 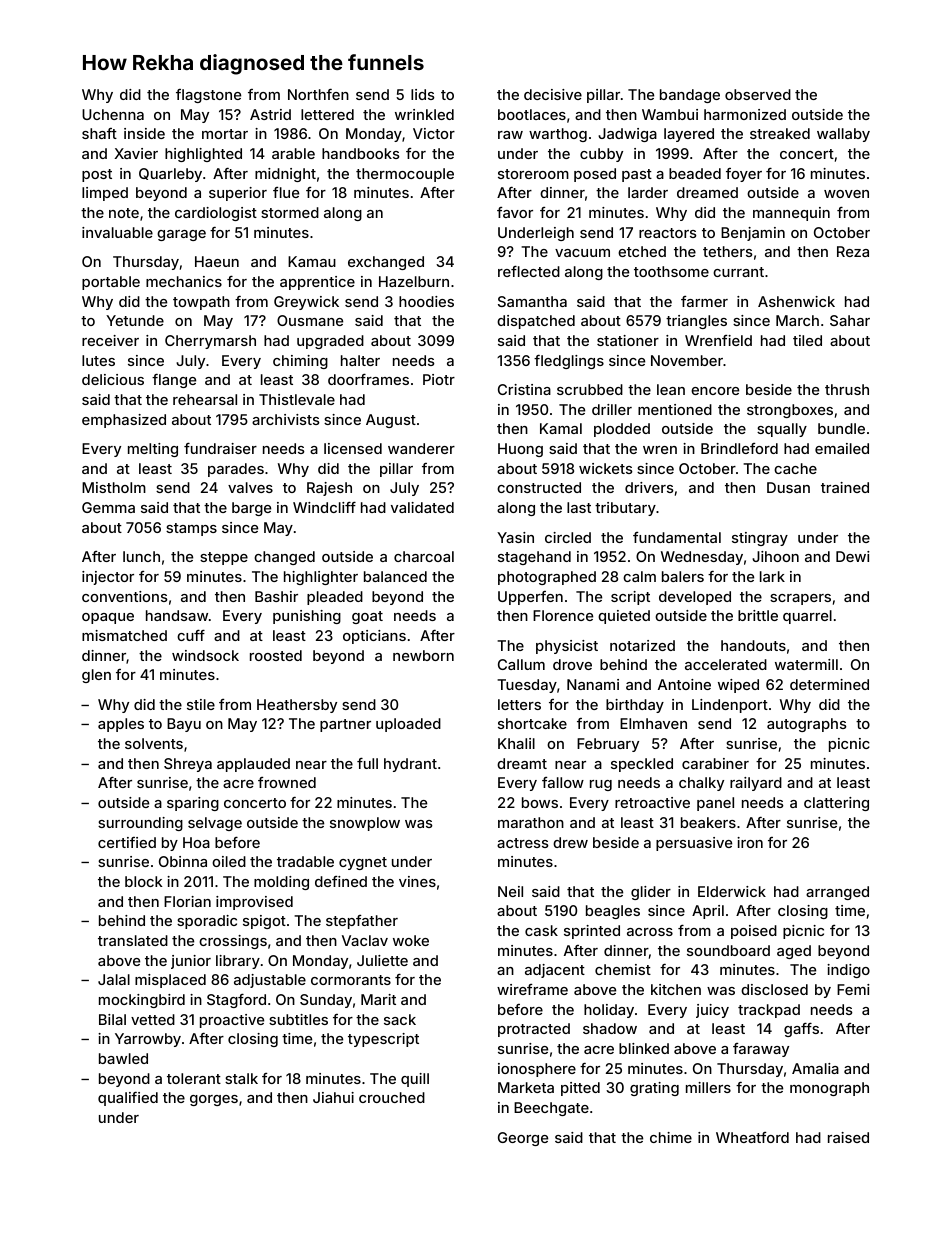 What do you see at coordinates (408, 725) in the image?
I see `uploaded` at bounding box center [408, 725].
